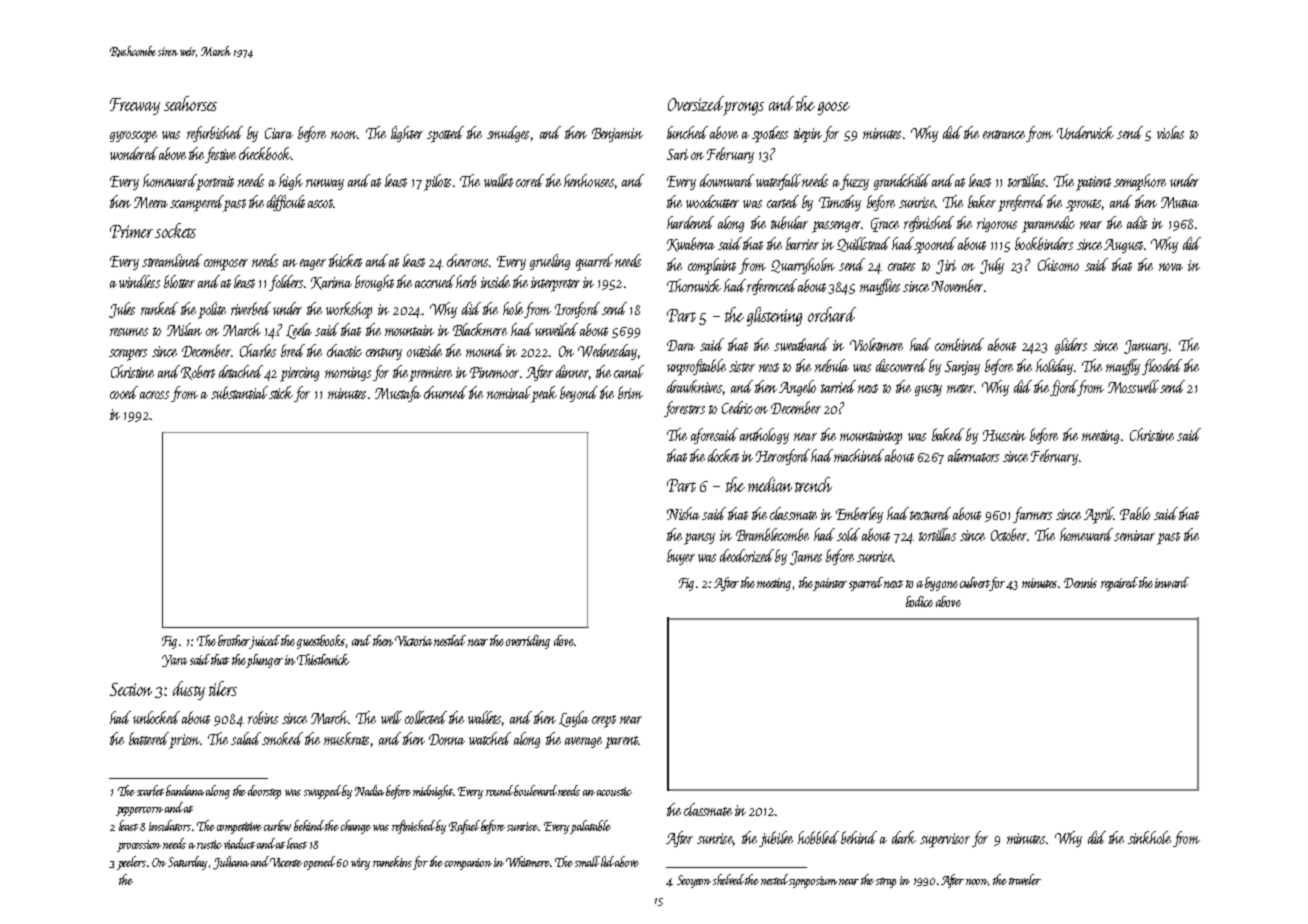  What do you see at coordinates (450, 640) in the screenshot?
I see `nestled` at bounding box center [450, 640].
